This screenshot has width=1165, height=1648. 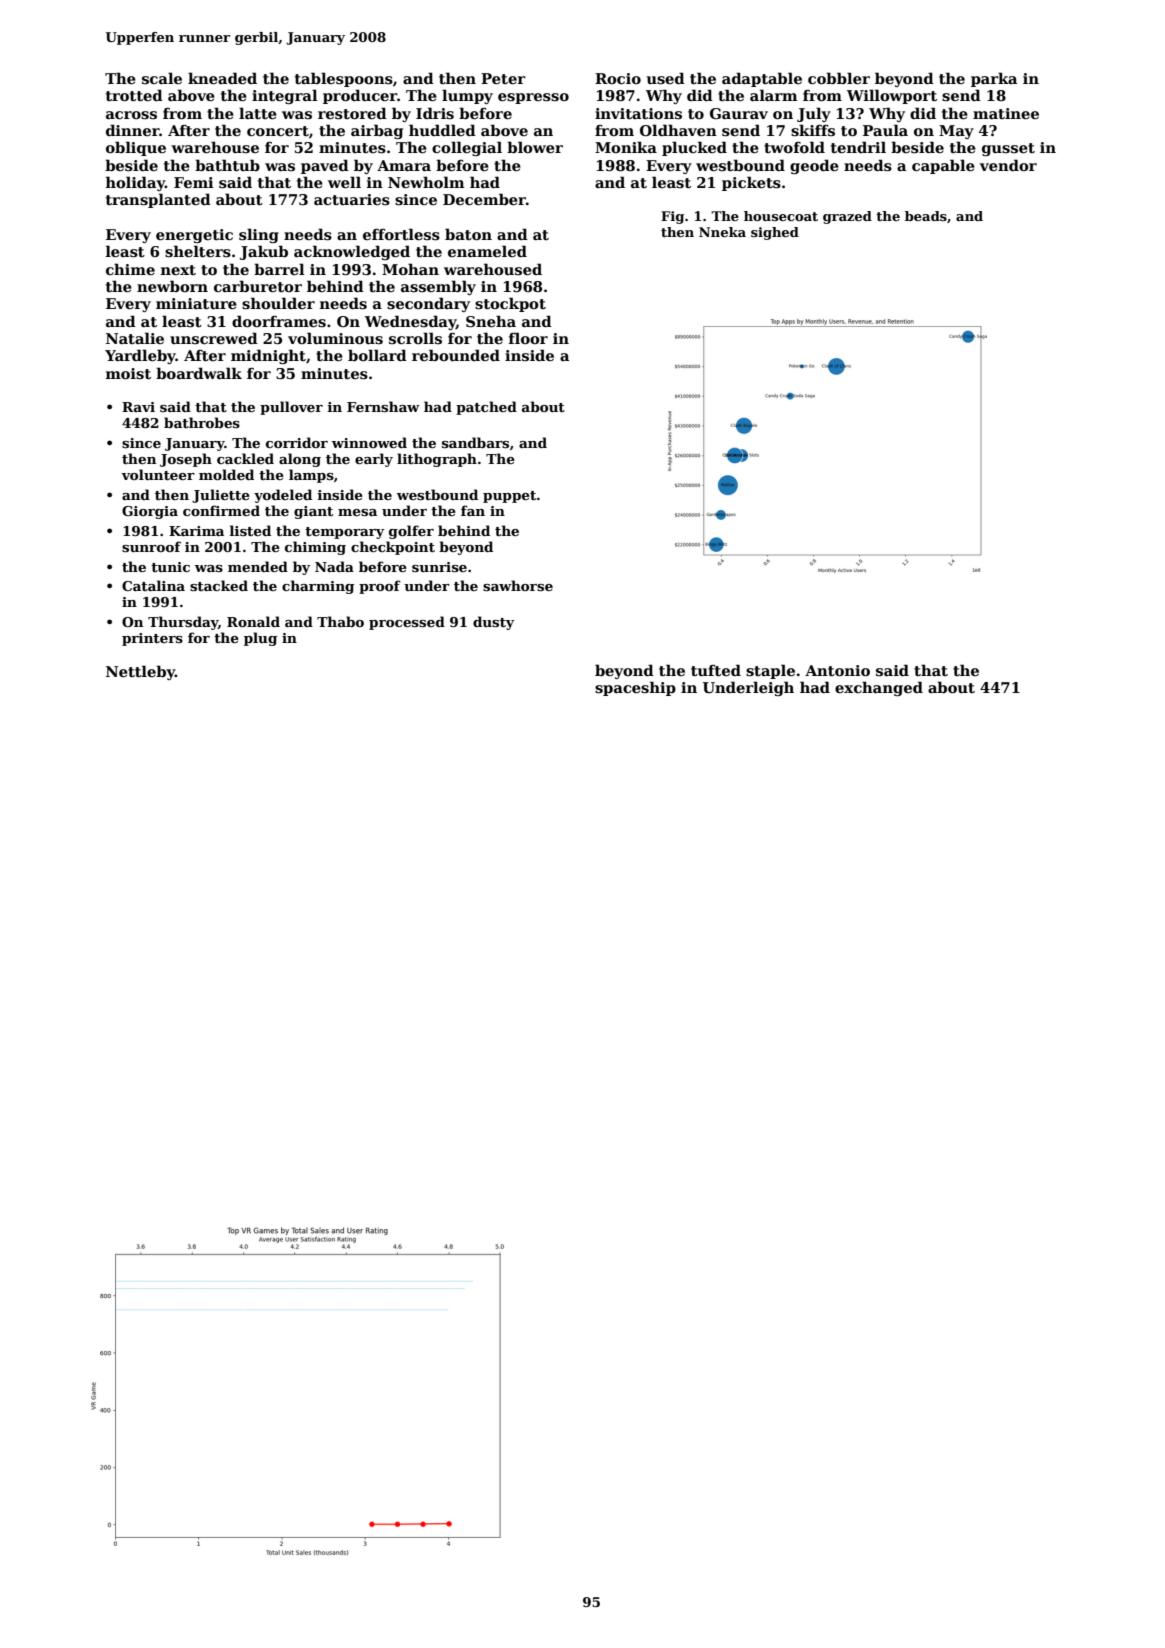 What do you see at coordinates (318, 587) in the screenshot?
I see `charming` at bounding box center [318, 587].
